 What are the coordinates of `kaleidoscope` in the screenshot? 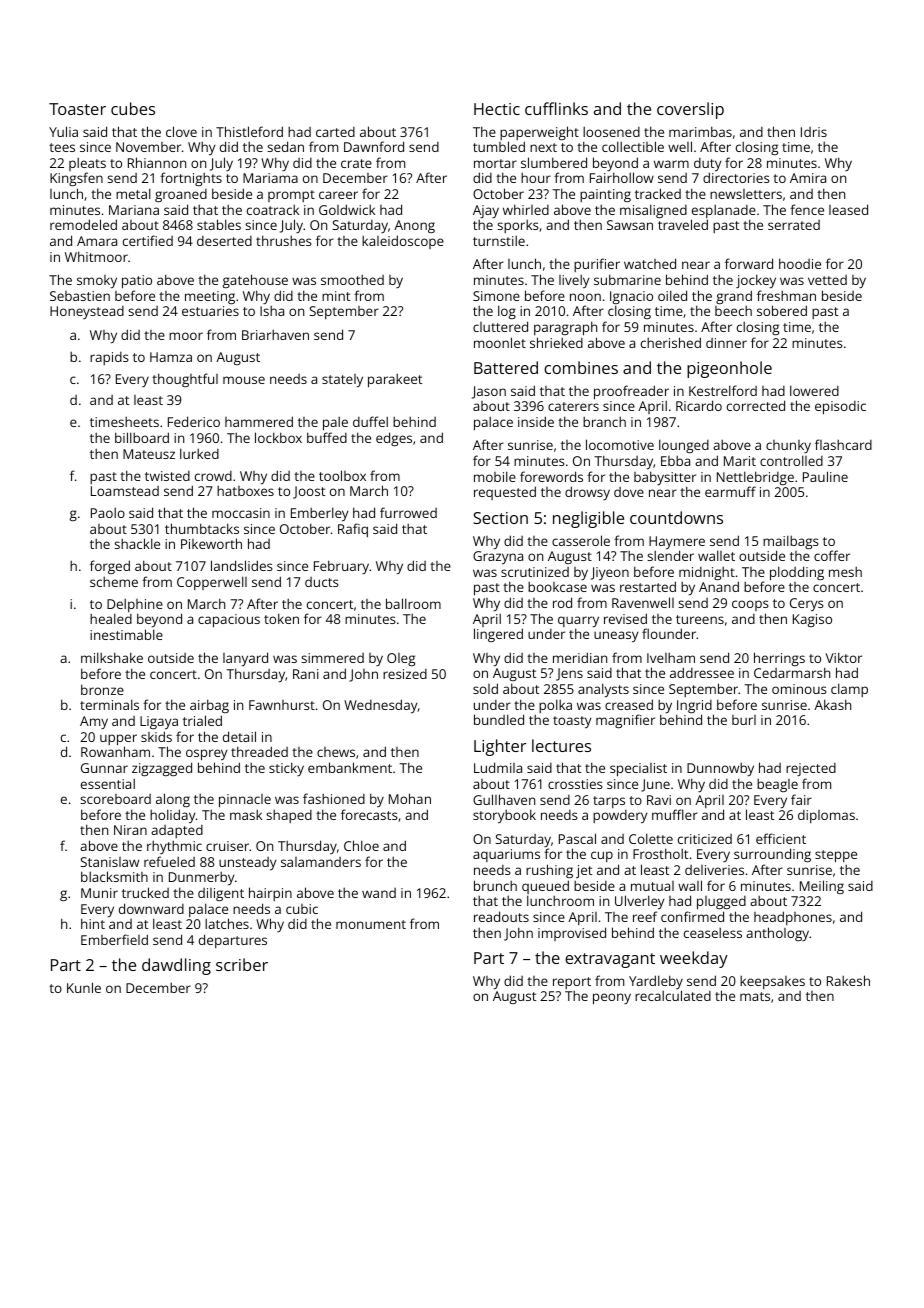 It's located at (403, 242).
